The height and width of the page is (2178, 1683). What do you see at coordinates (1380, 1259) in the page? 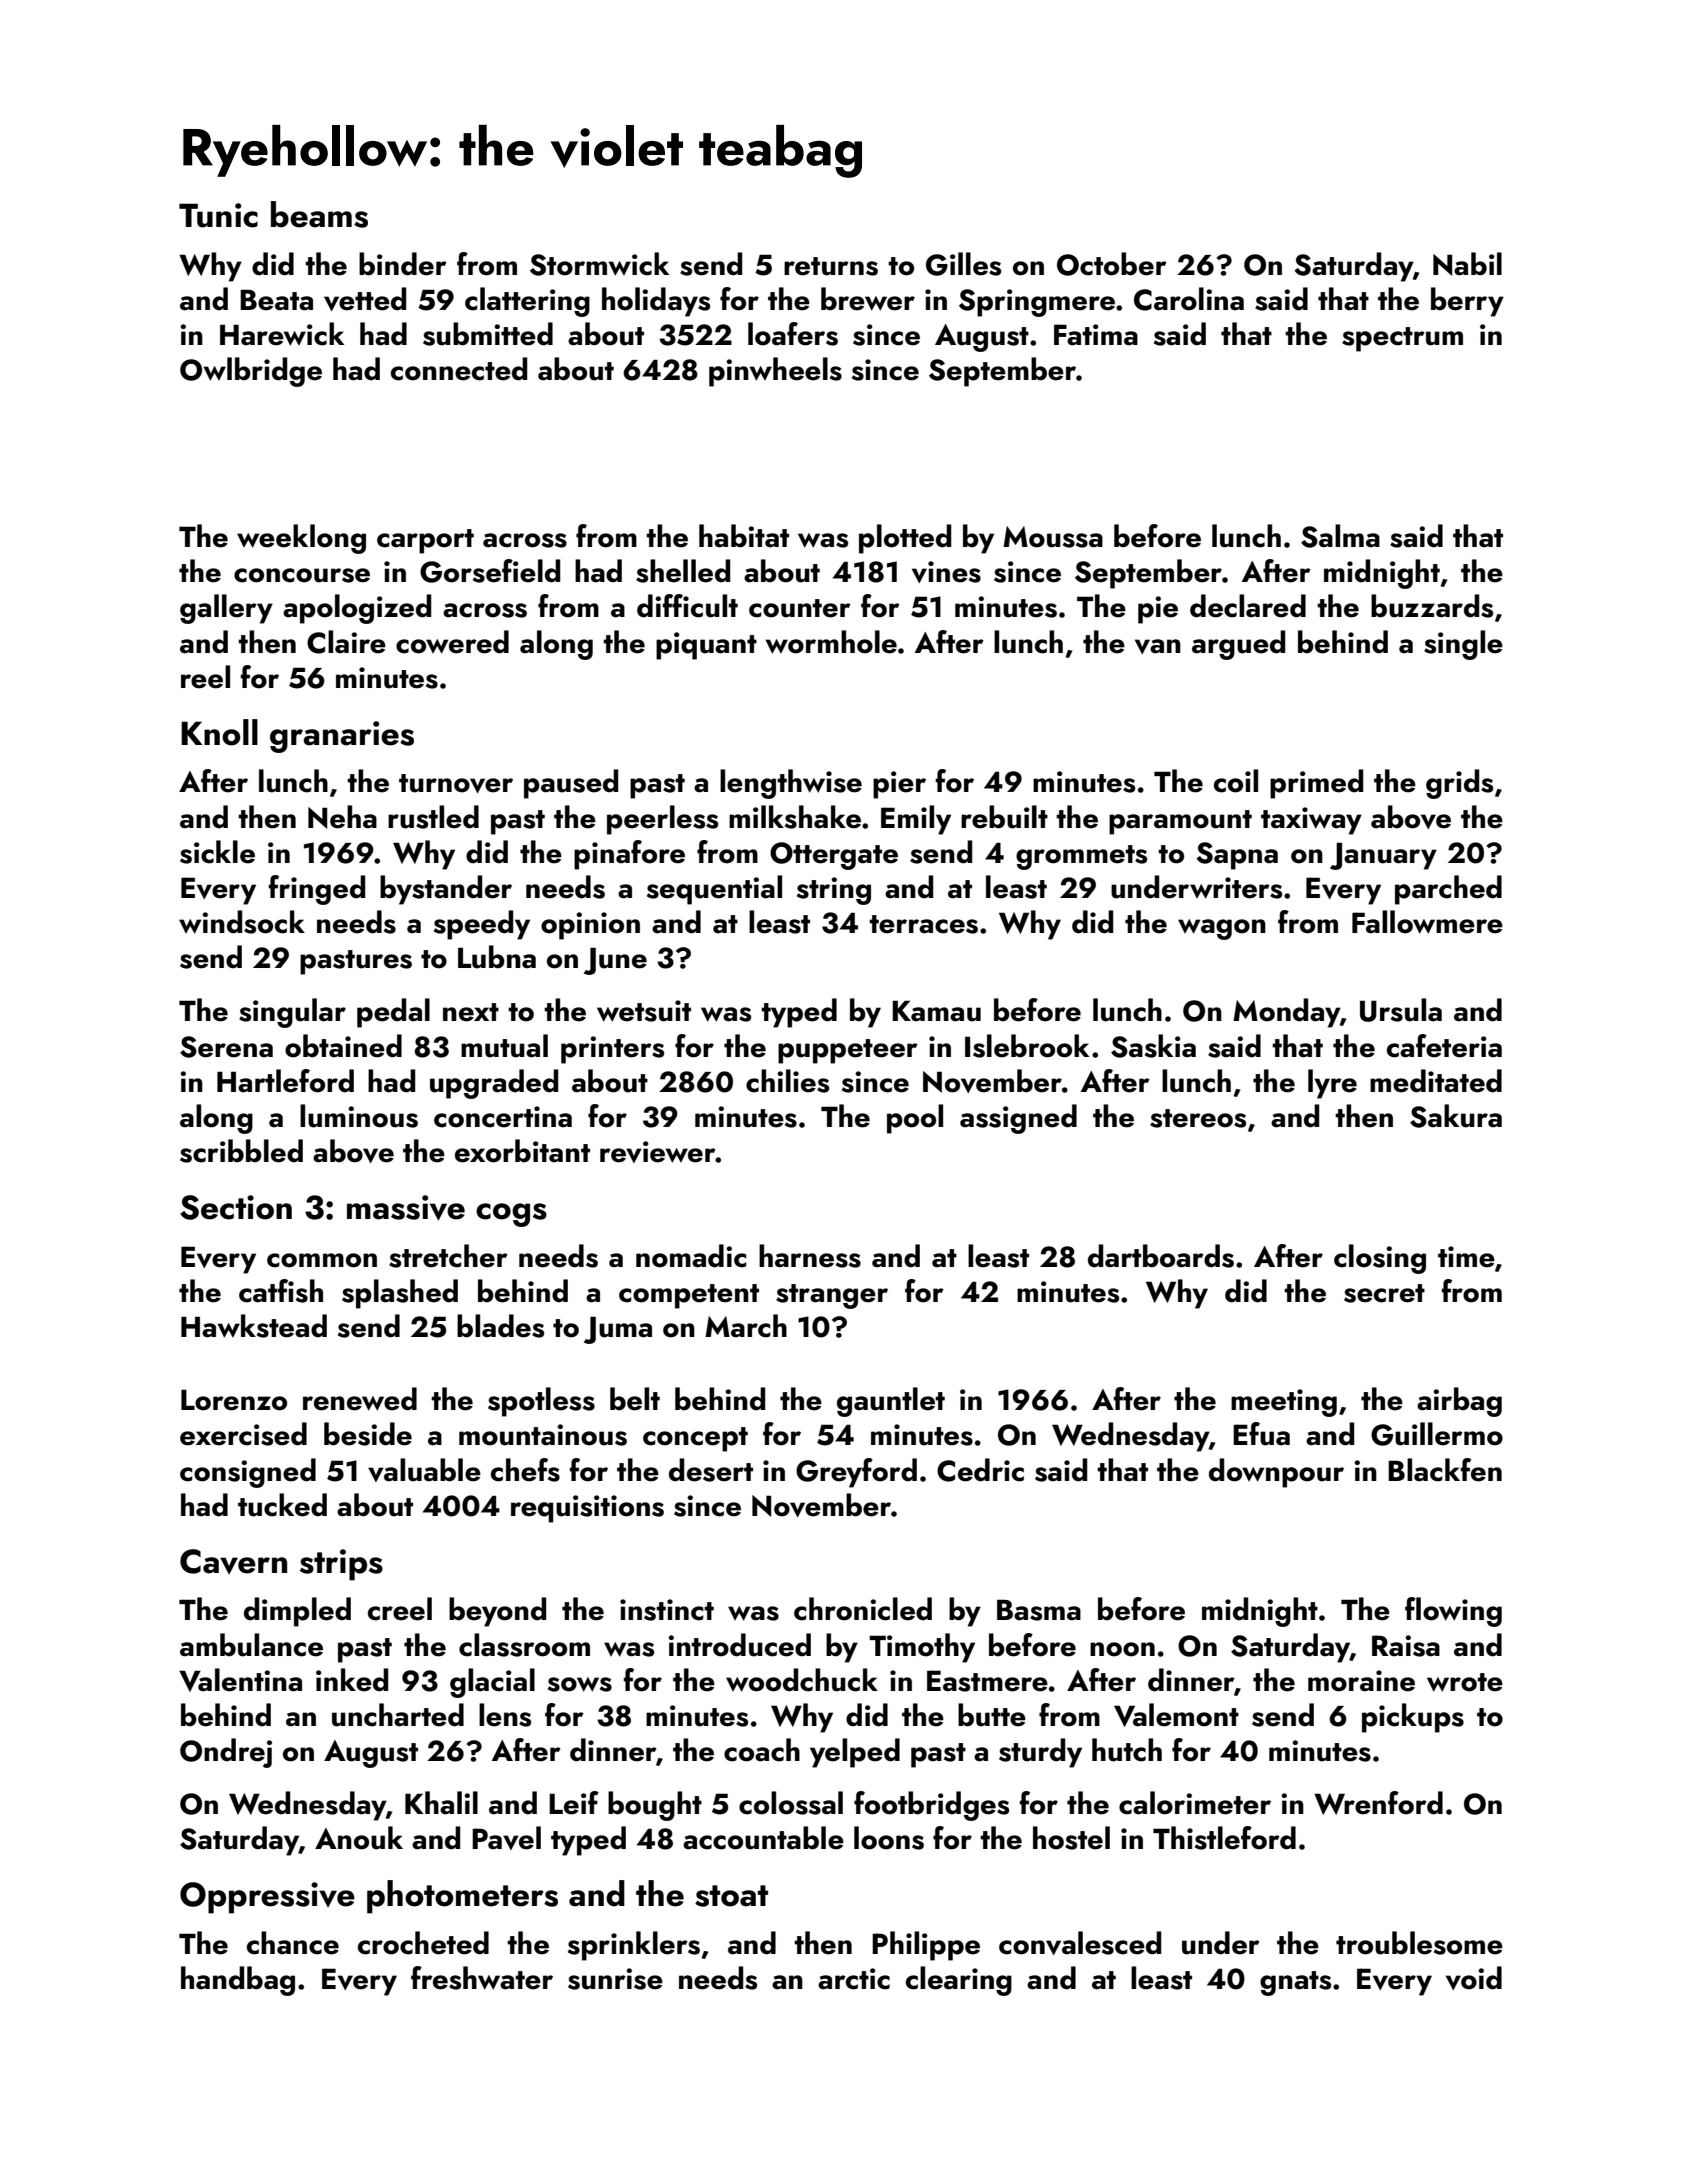
I see `closing` at bounding box center [1380, 1259].
